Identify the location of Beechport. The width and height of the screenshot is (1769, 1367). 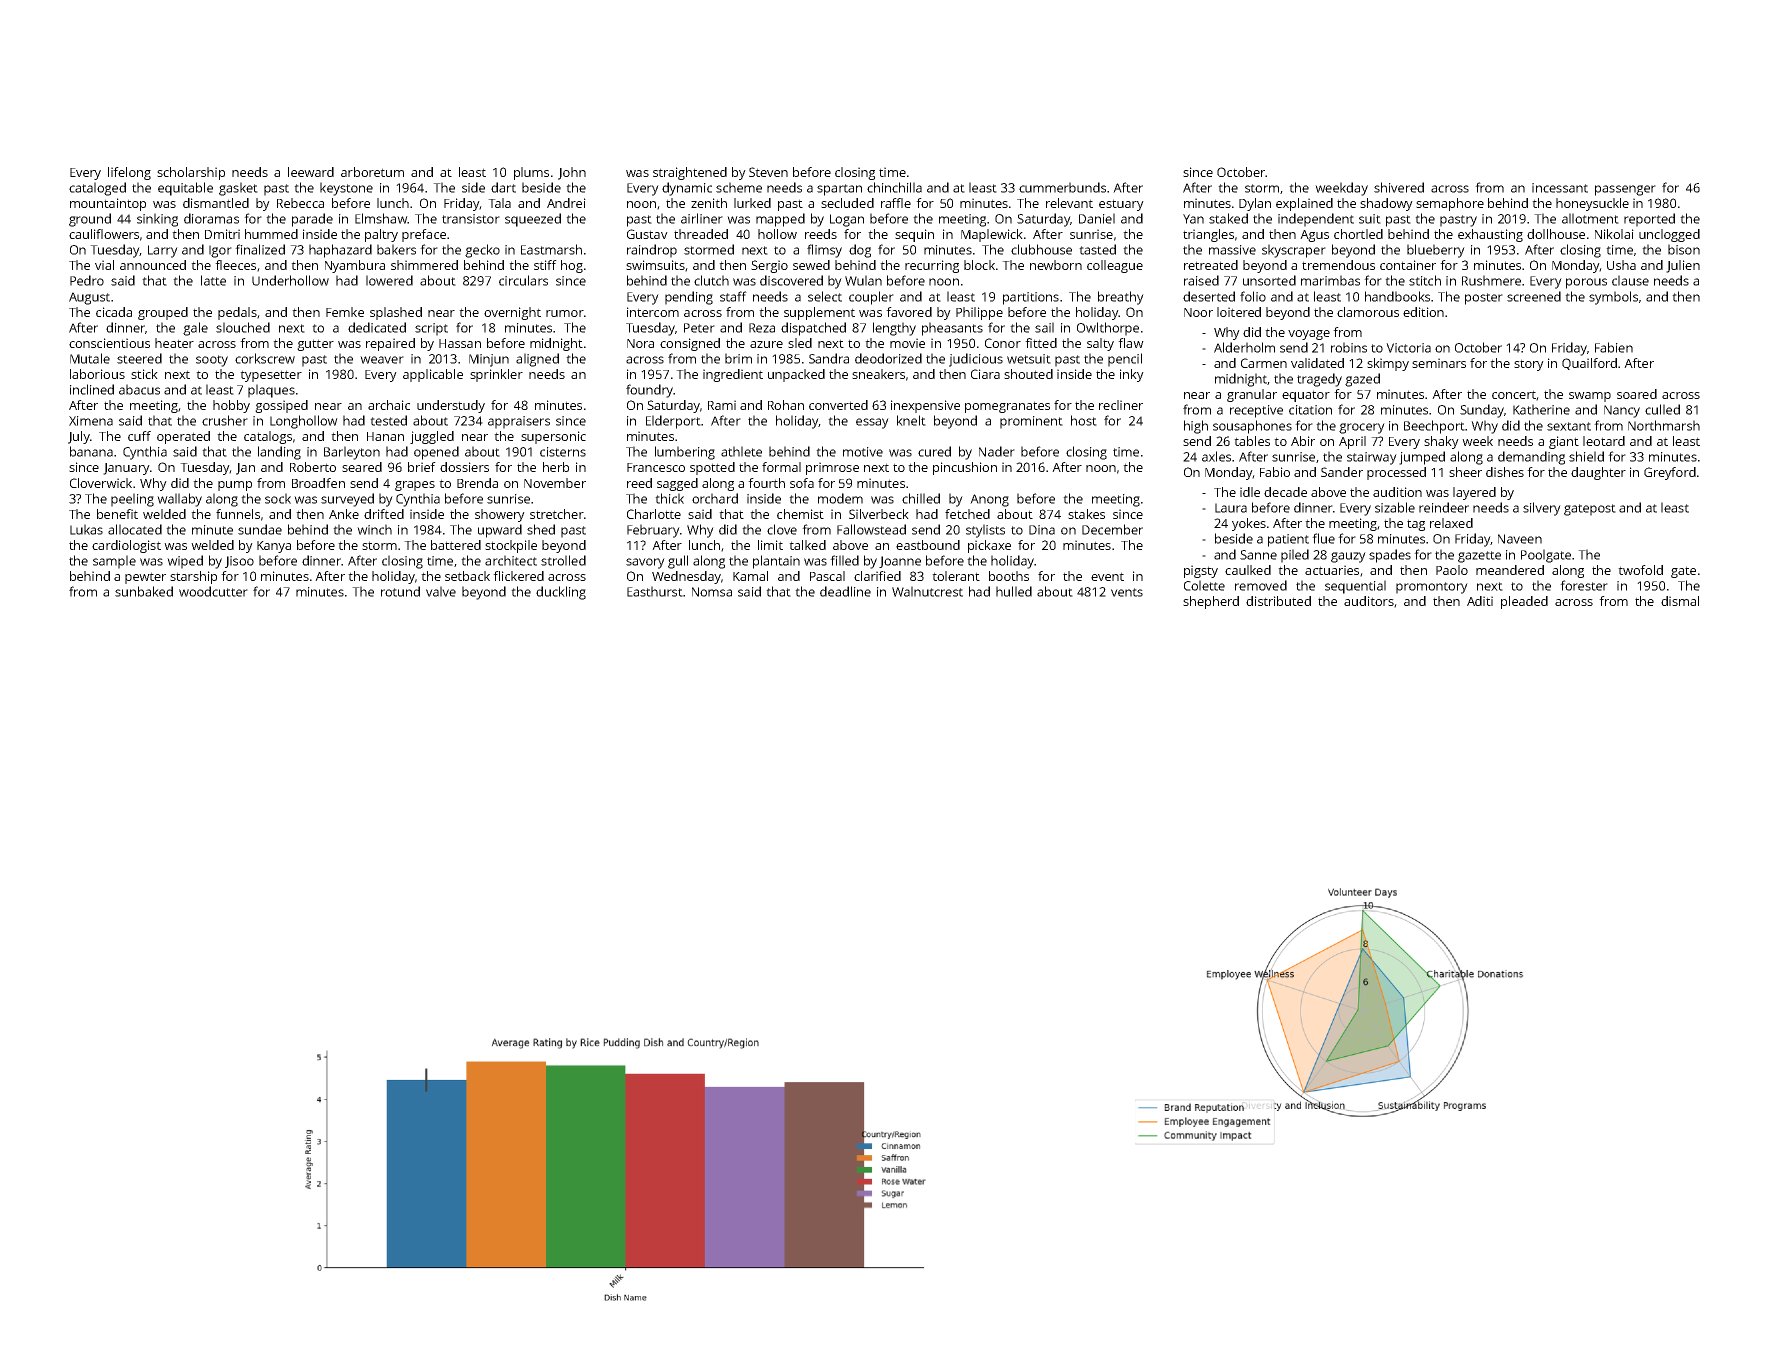
(1434, 427).
